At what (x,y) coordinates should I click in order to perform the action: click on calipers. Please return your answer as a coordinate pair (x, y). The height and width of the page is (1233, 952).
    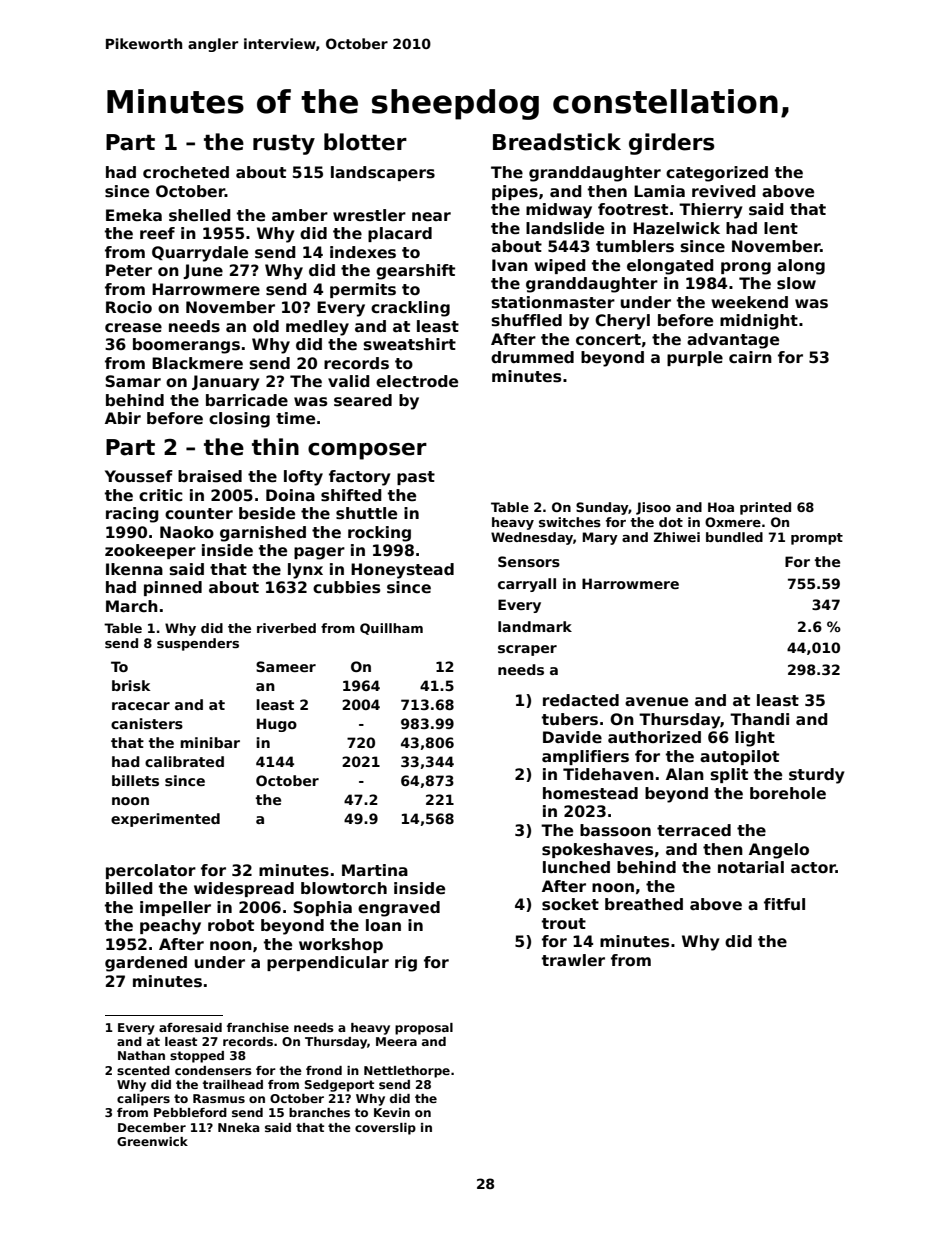
    Looking at the image, I should click on (143, 1100).
